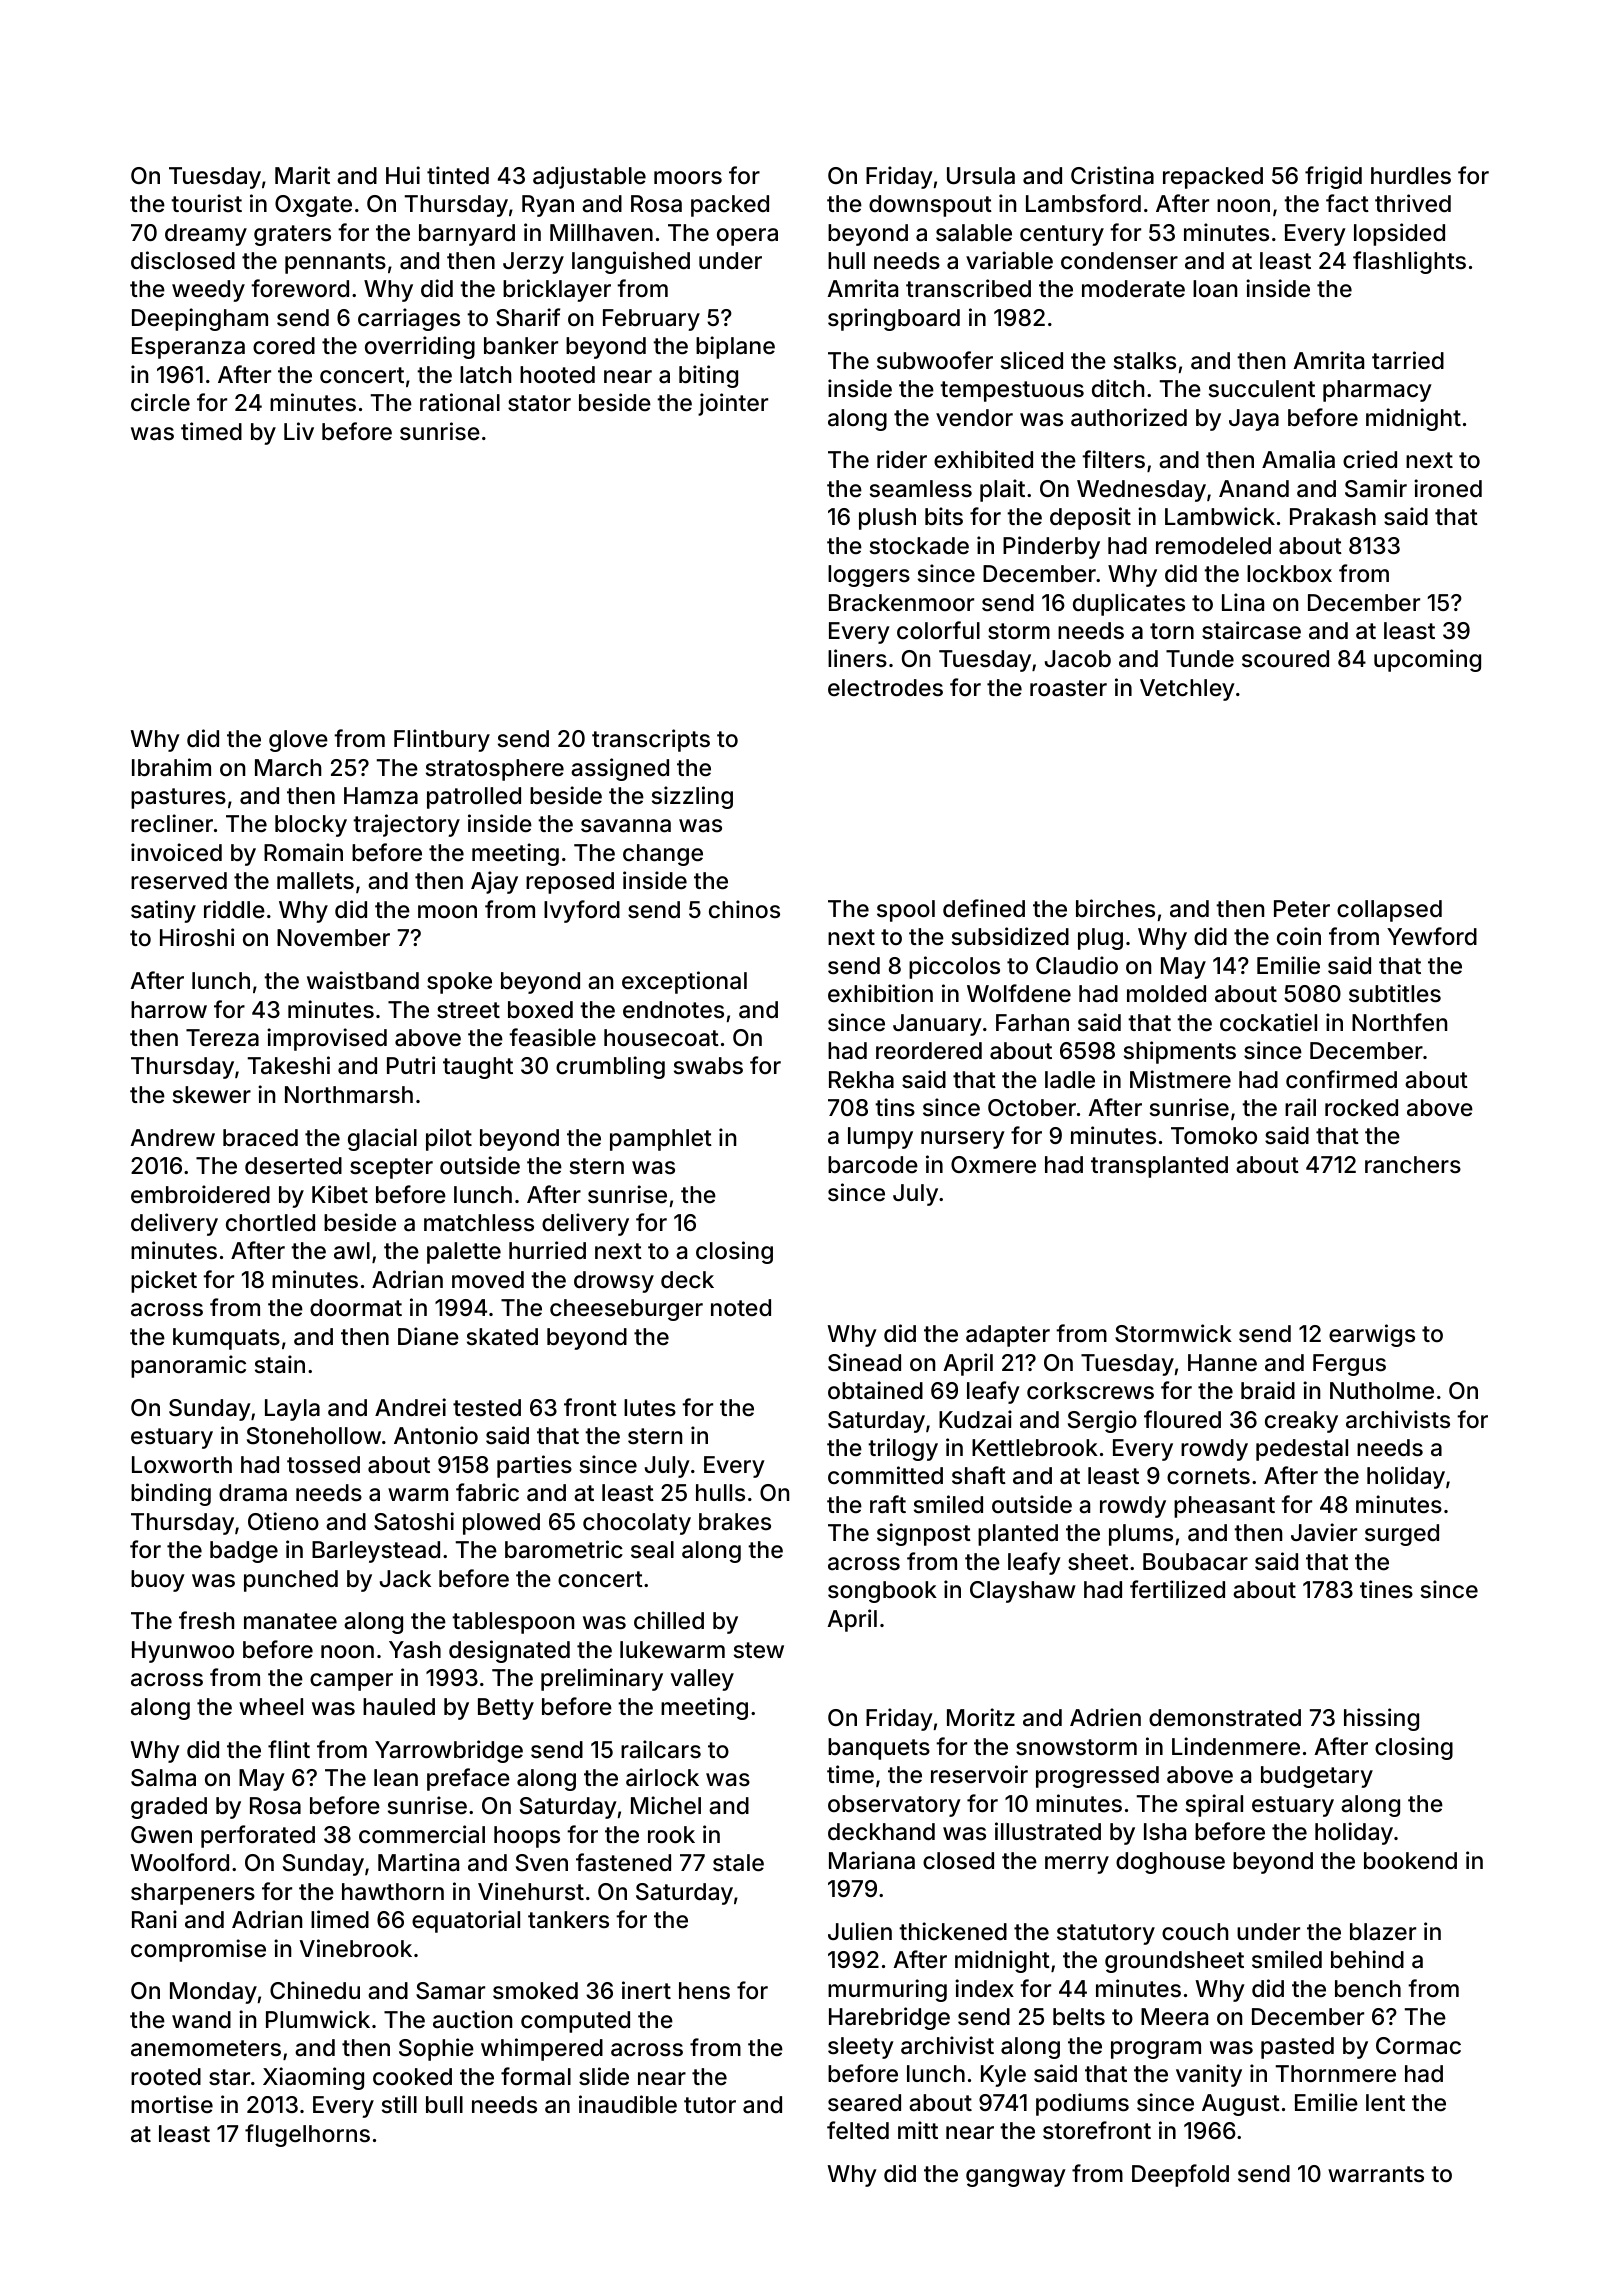 The image size is (1620, 2292). Describe the element at coordinates (1008, 1336) in the page. I see `adapter` at that location.
